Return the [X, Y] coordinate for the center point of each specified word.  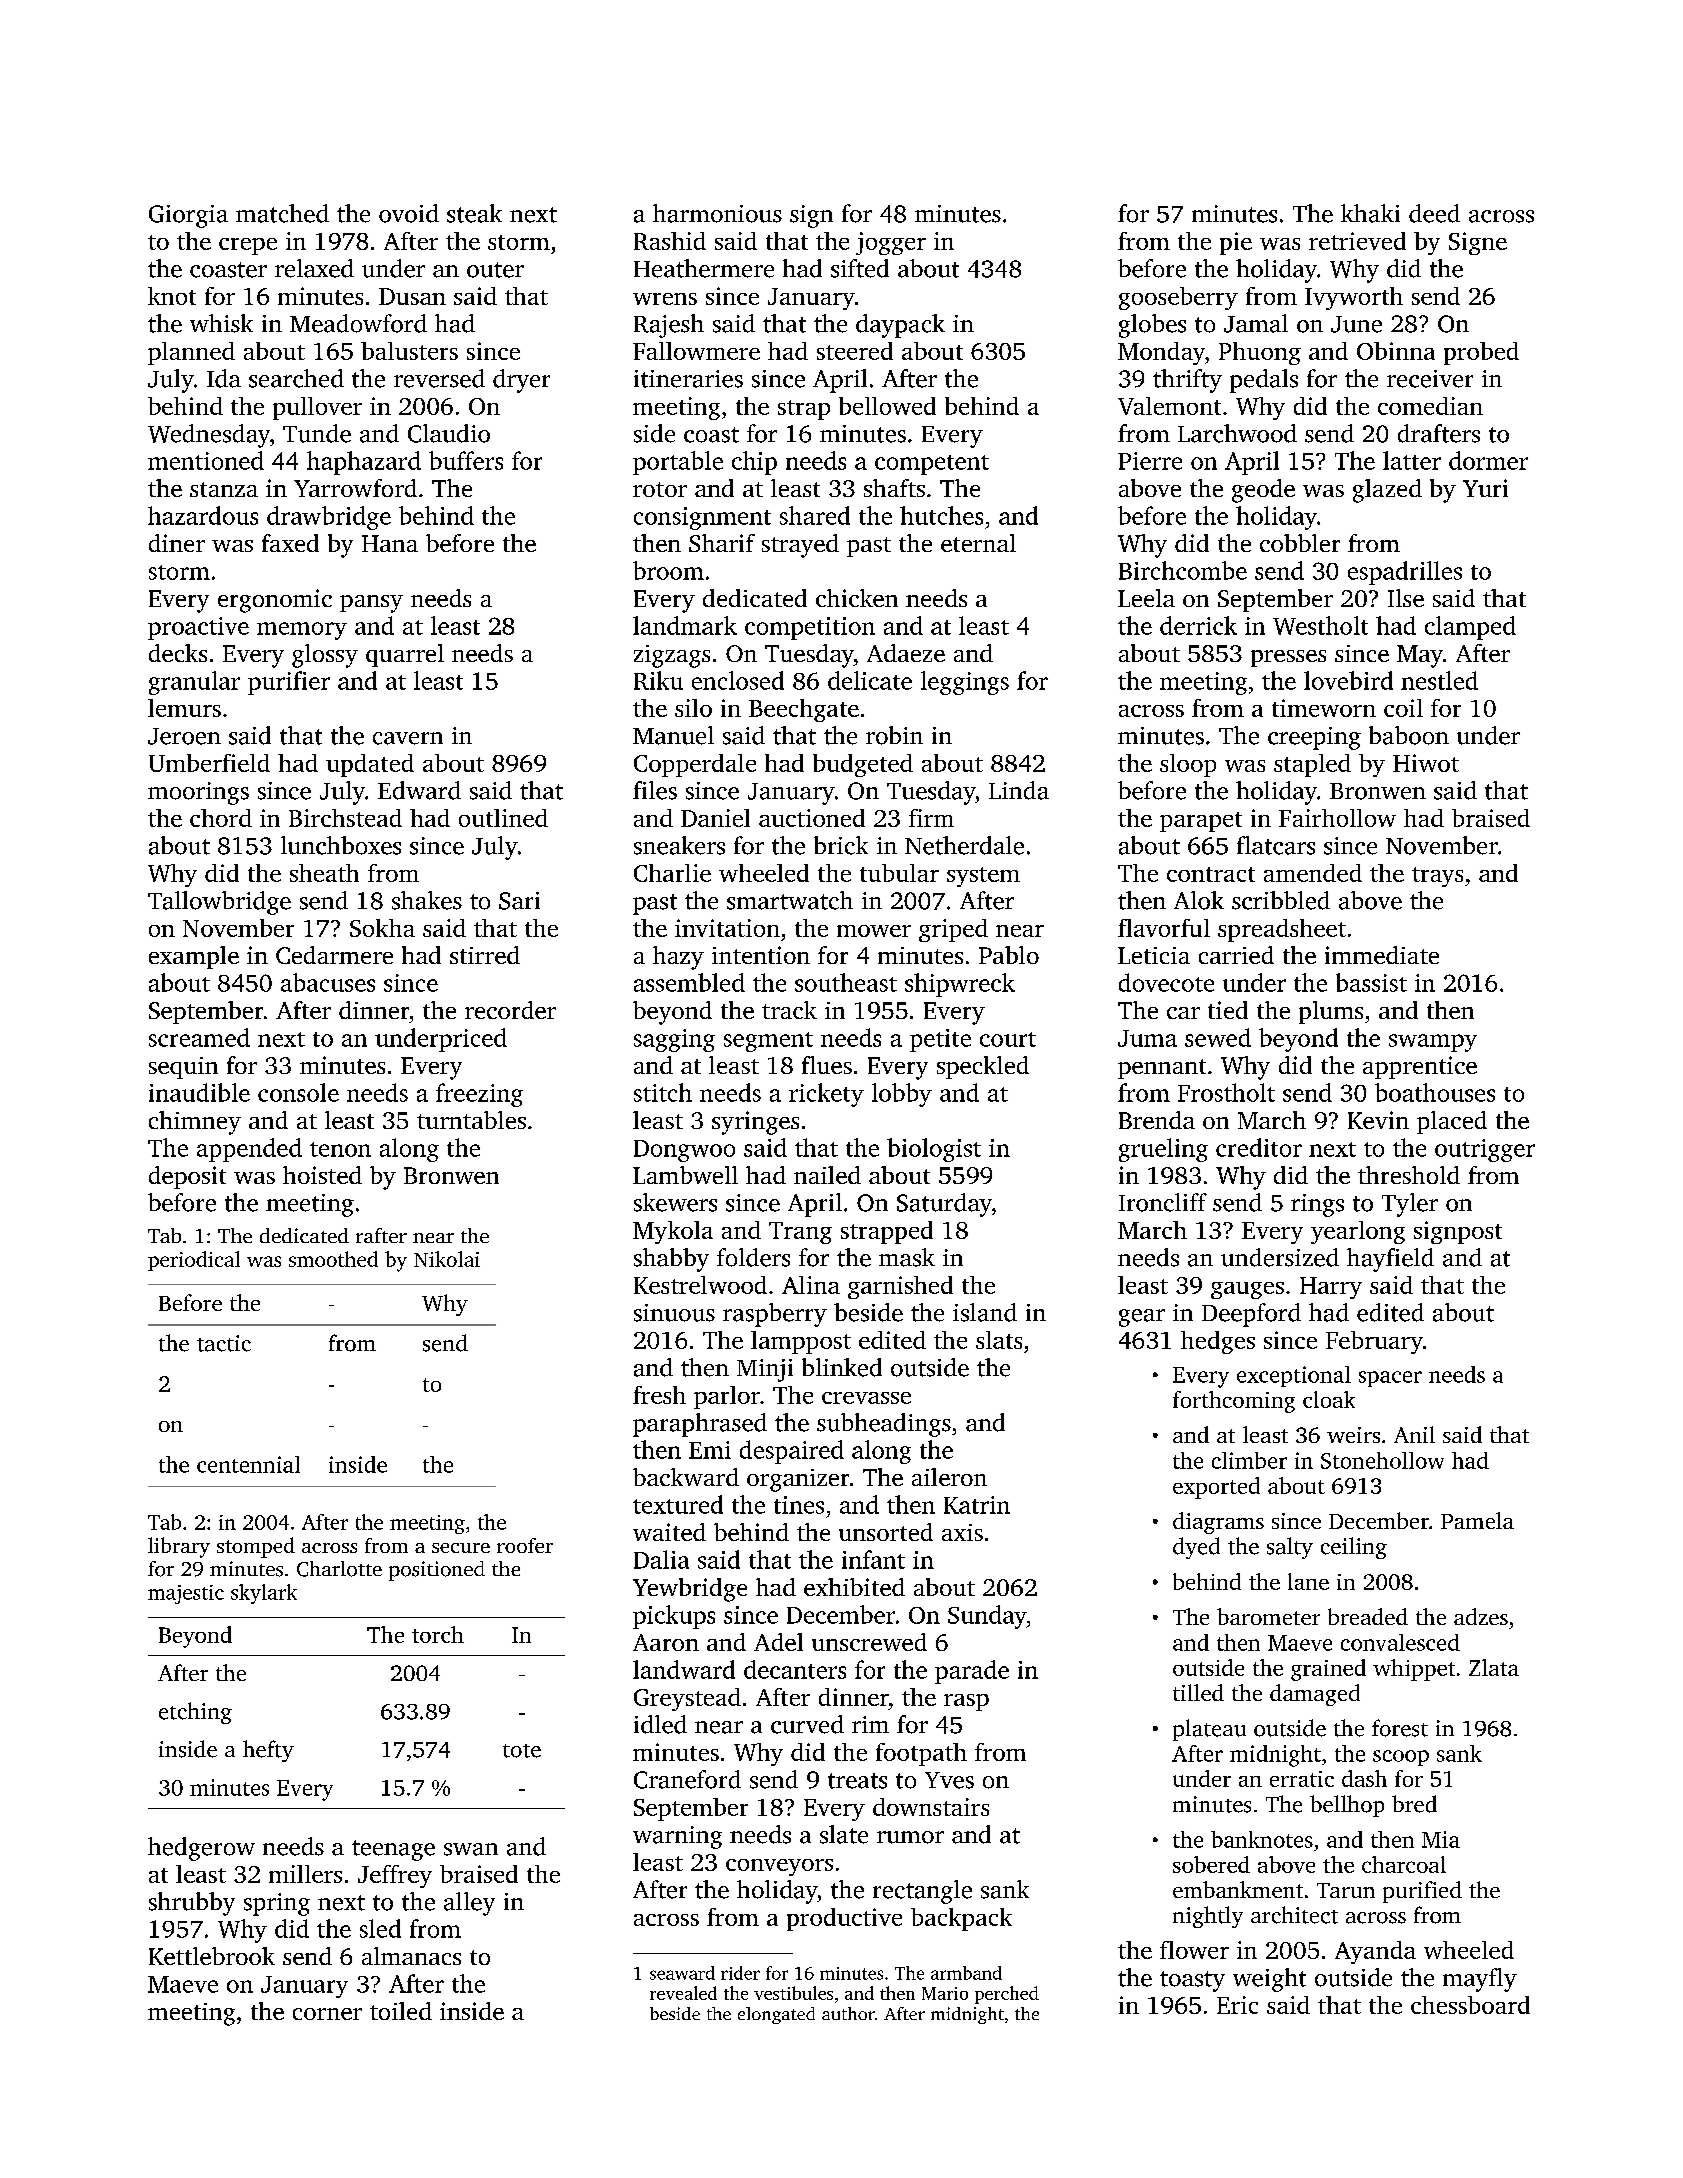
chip [754, 463]
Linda [1019, 790]
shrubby [192, 1904]
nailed [827, 1175]
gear [1142, 1318]
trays [1437, 877]
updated [370, 765]
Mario [945, 1993]
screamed [199, 1037]
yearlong [1358, 1232]
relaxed [314, 268]
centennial [248, 1464]
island [985, 1312]
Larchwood [1237, 433]
